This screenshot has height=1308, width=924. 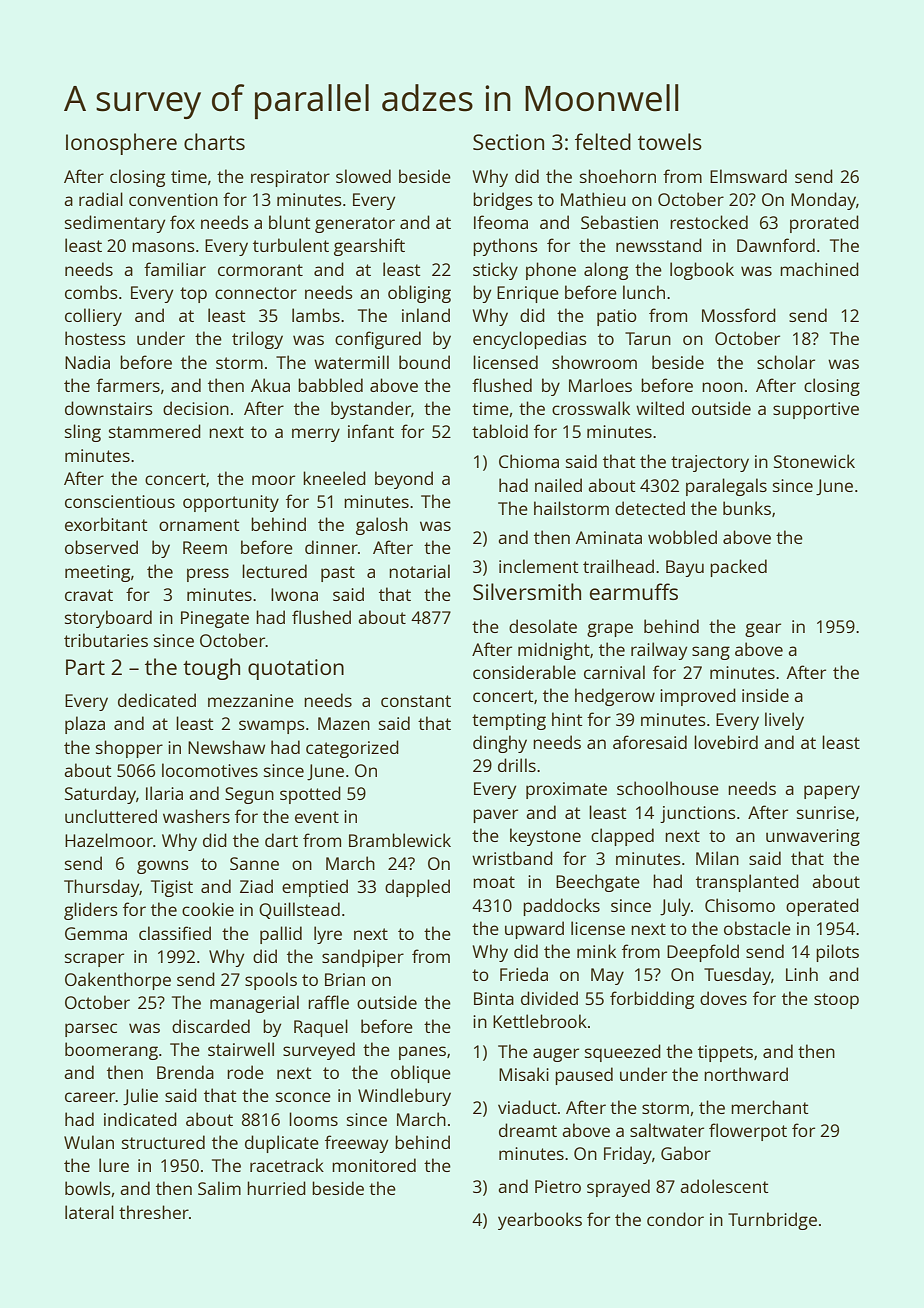 What do you see at coordinates (508, 142) in the screenshot?
I see `Section` at bounding box center [508, 142].
